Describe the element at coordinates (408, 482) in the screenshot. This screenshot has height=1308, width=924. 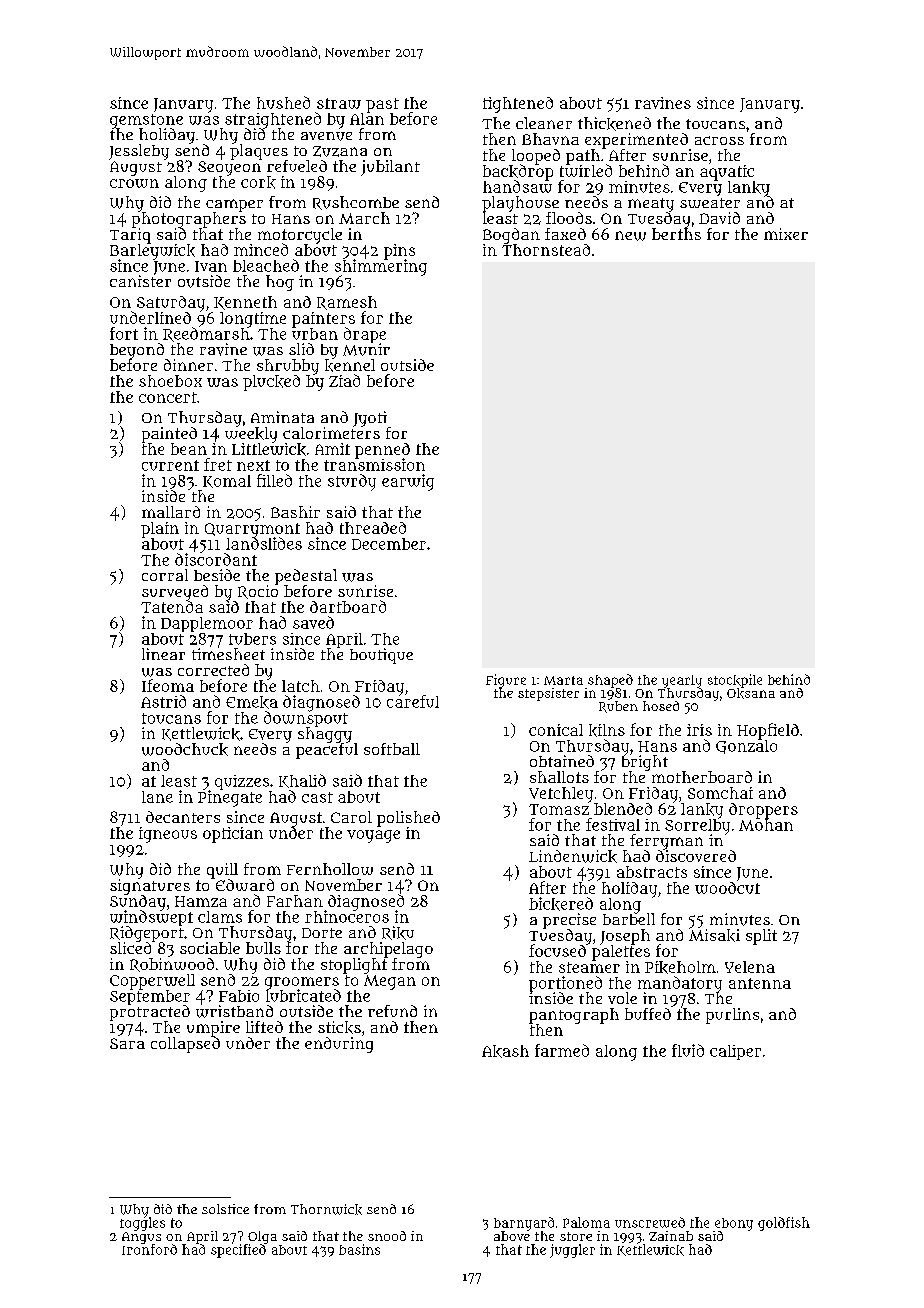
I see `earwig` at that location.
